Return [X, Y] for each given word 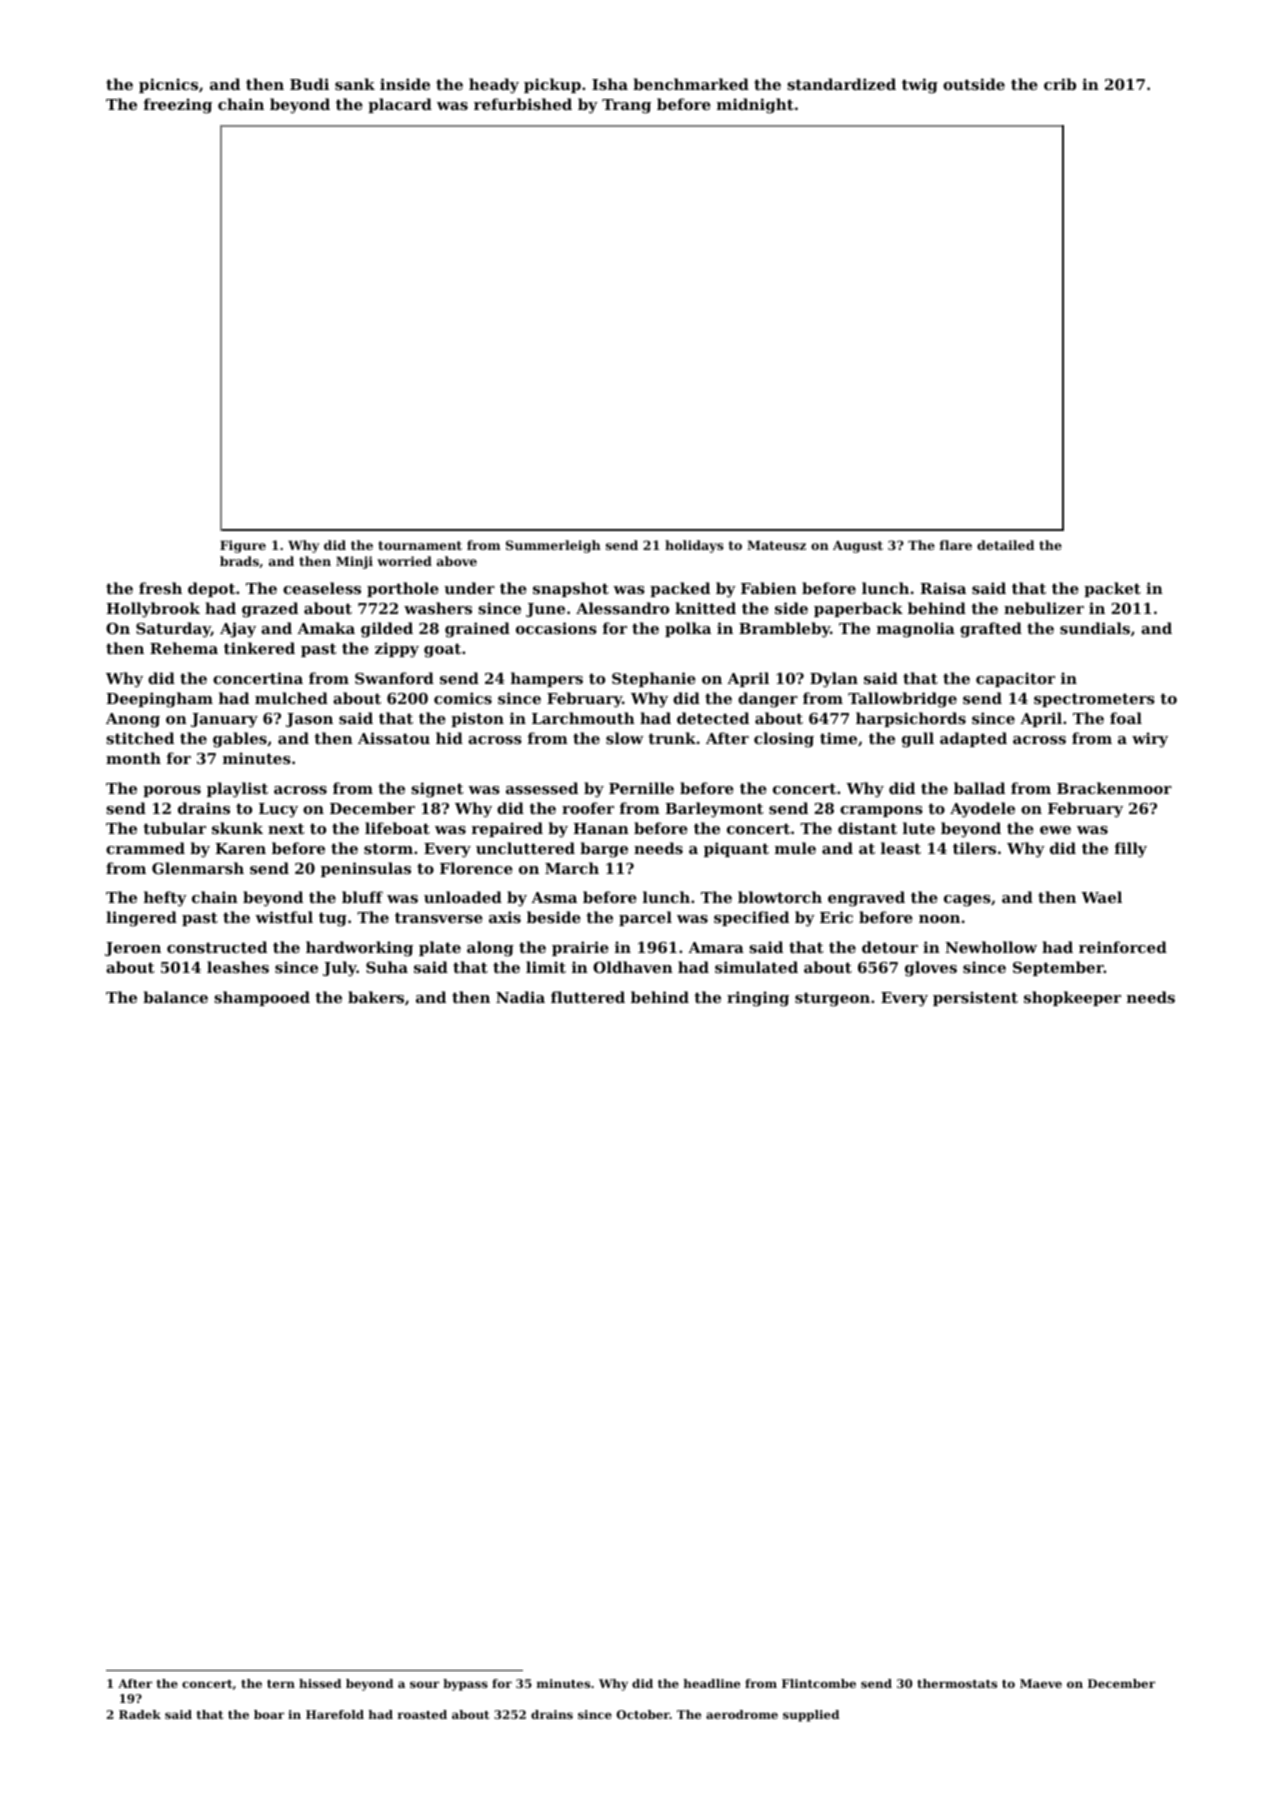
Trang [626, 106]
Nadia [520, 997]
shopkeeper [1072, 998]
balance [175, 997]
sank [355, 84]
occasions [556, 628]
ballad [979, 788]
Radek [140, 1714]
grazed [270, 610]
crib [1060, 84]
